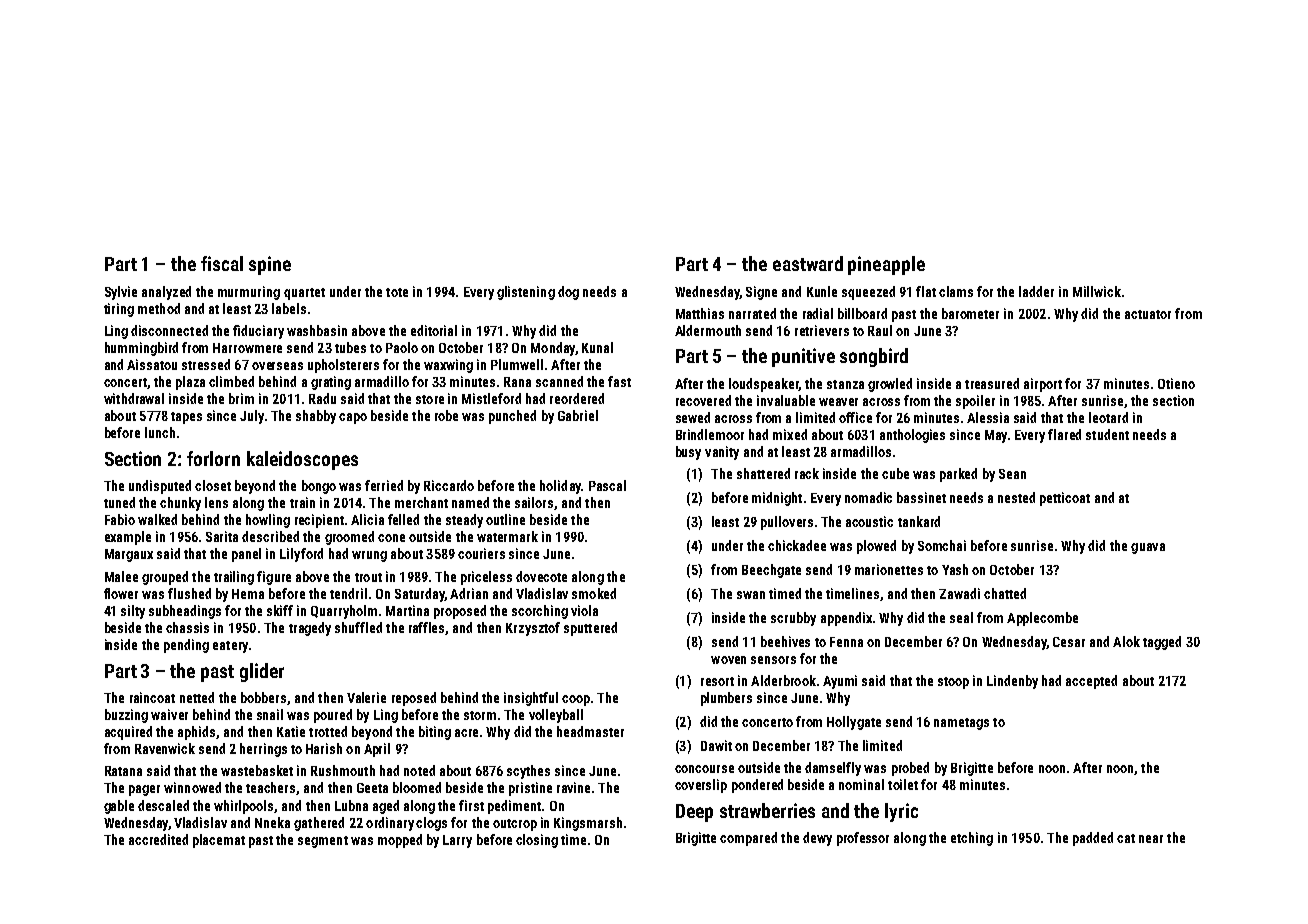  I want to click on Harish, so click(324, 748).
